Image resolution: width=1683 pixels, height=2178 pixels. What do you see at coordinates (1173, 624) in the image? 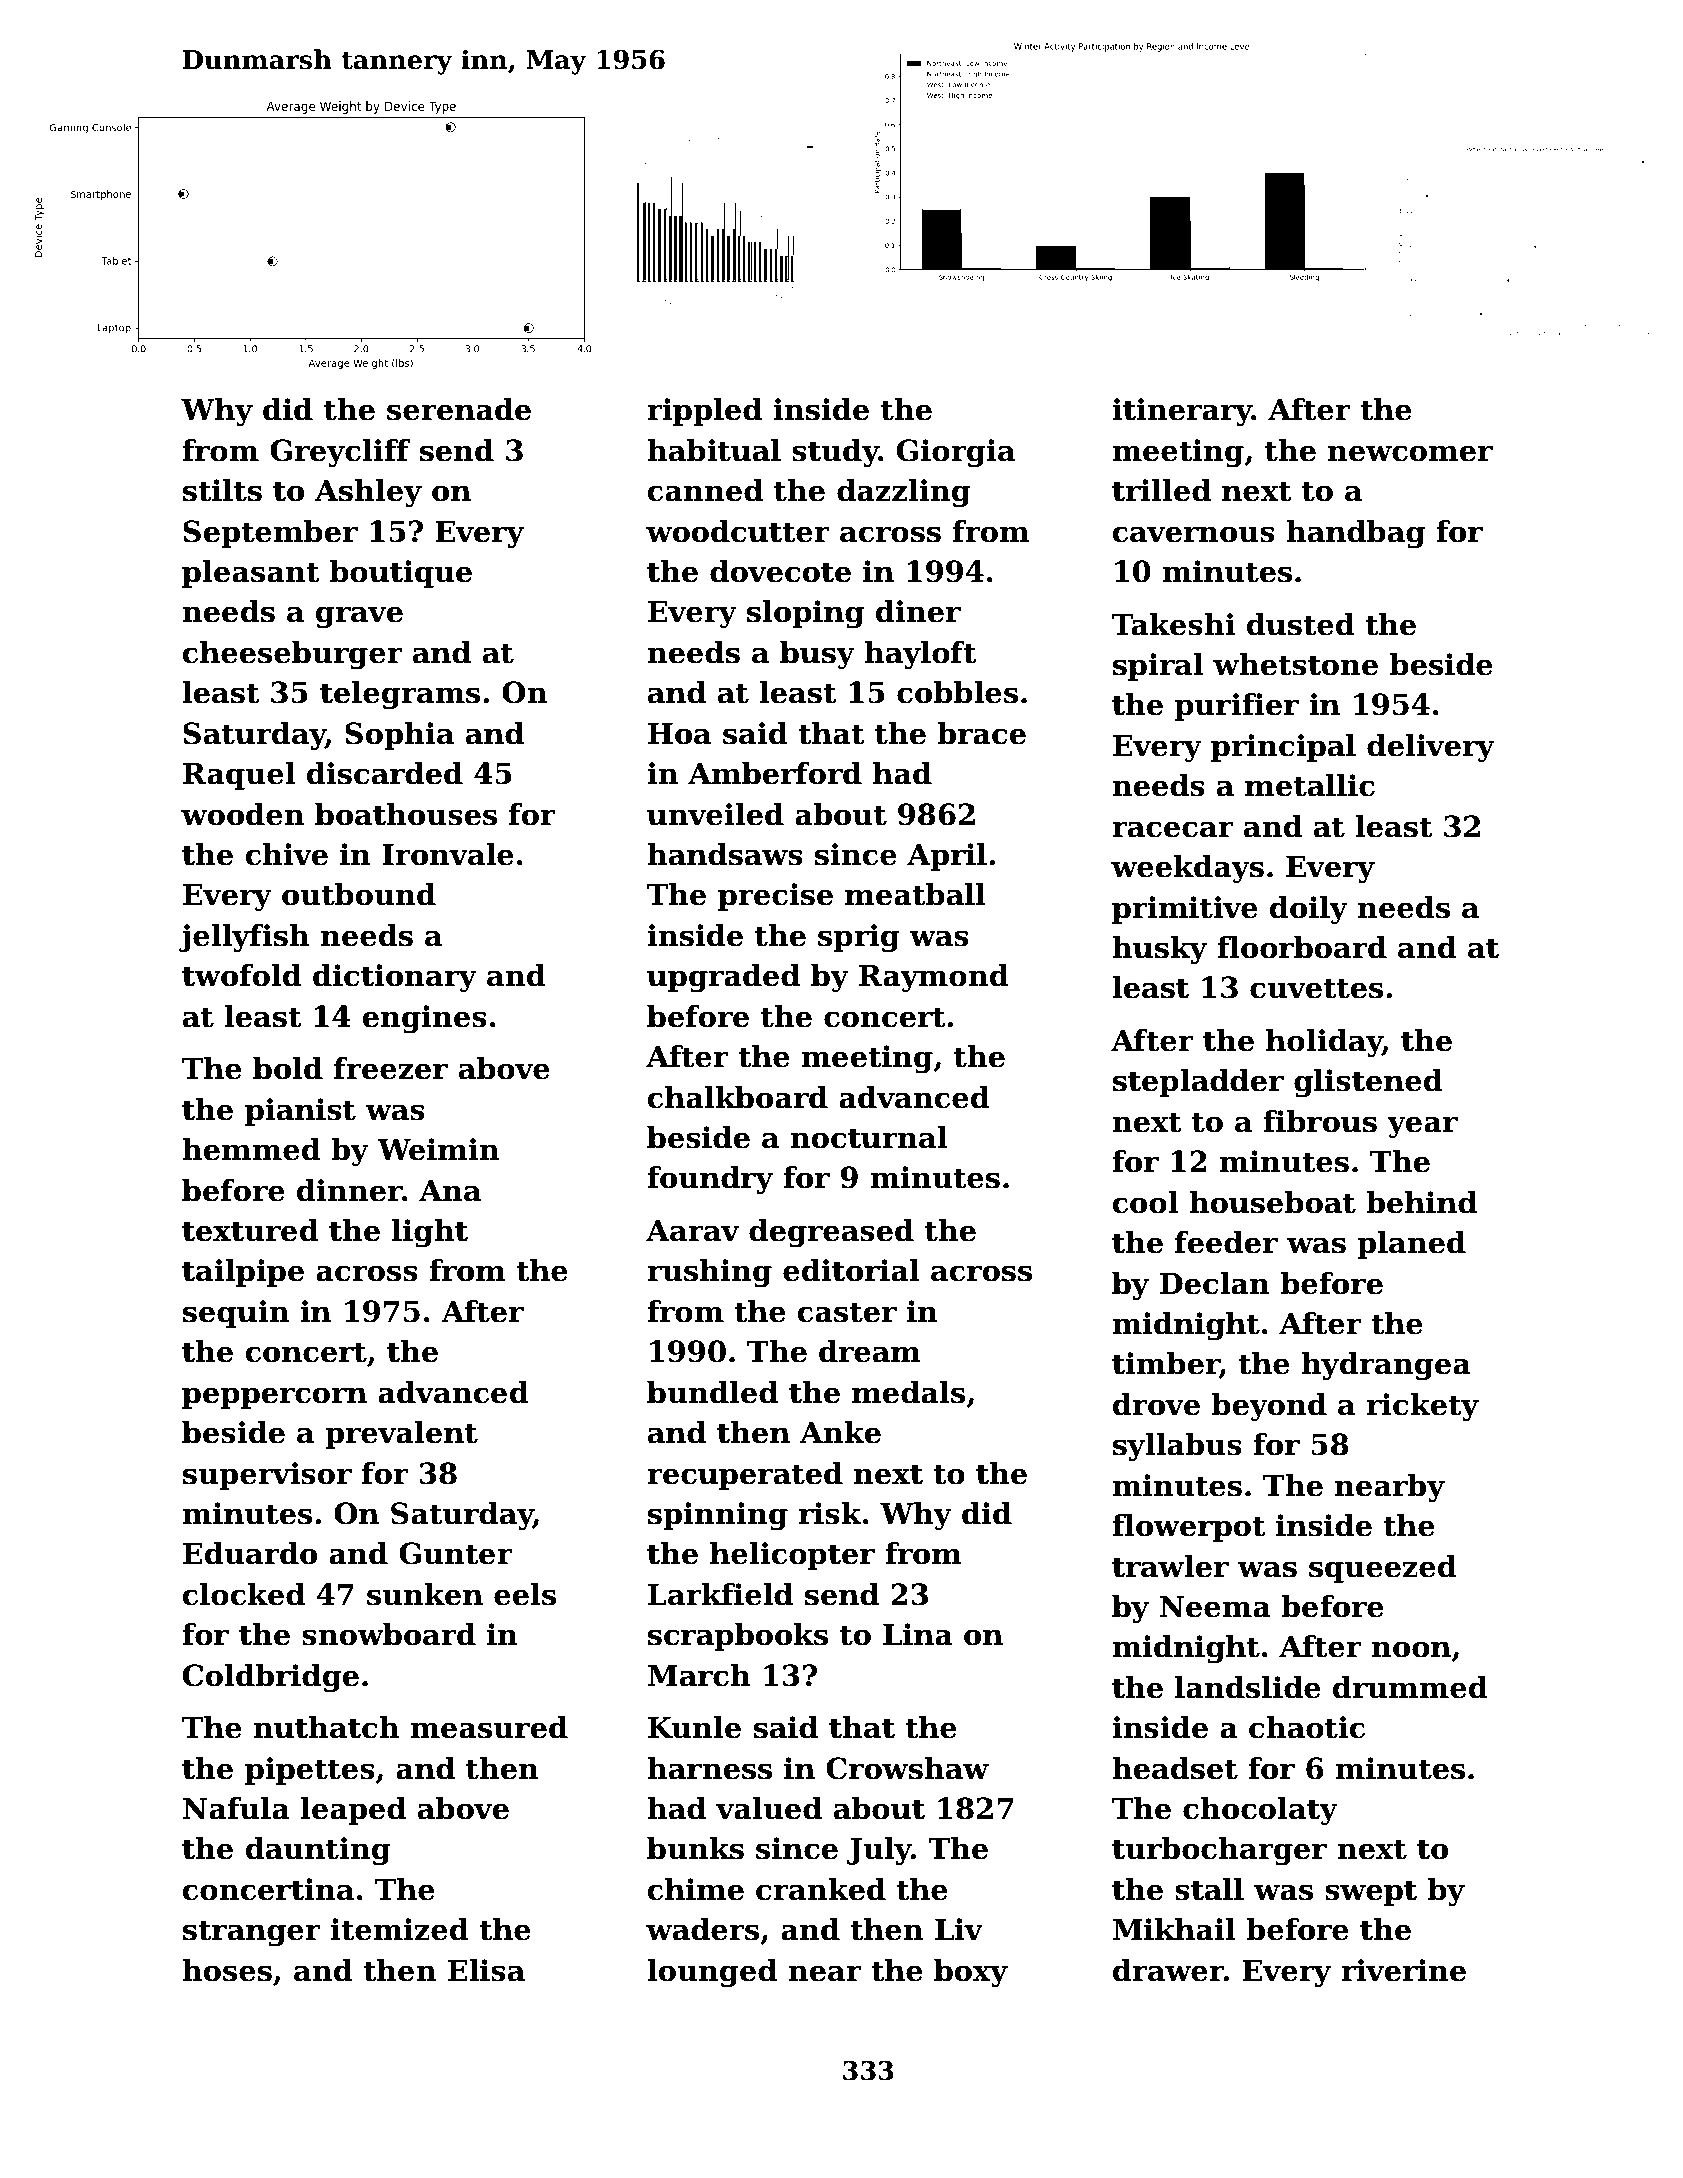
I see `Takeshi` at bounding box center [1173, 624].
